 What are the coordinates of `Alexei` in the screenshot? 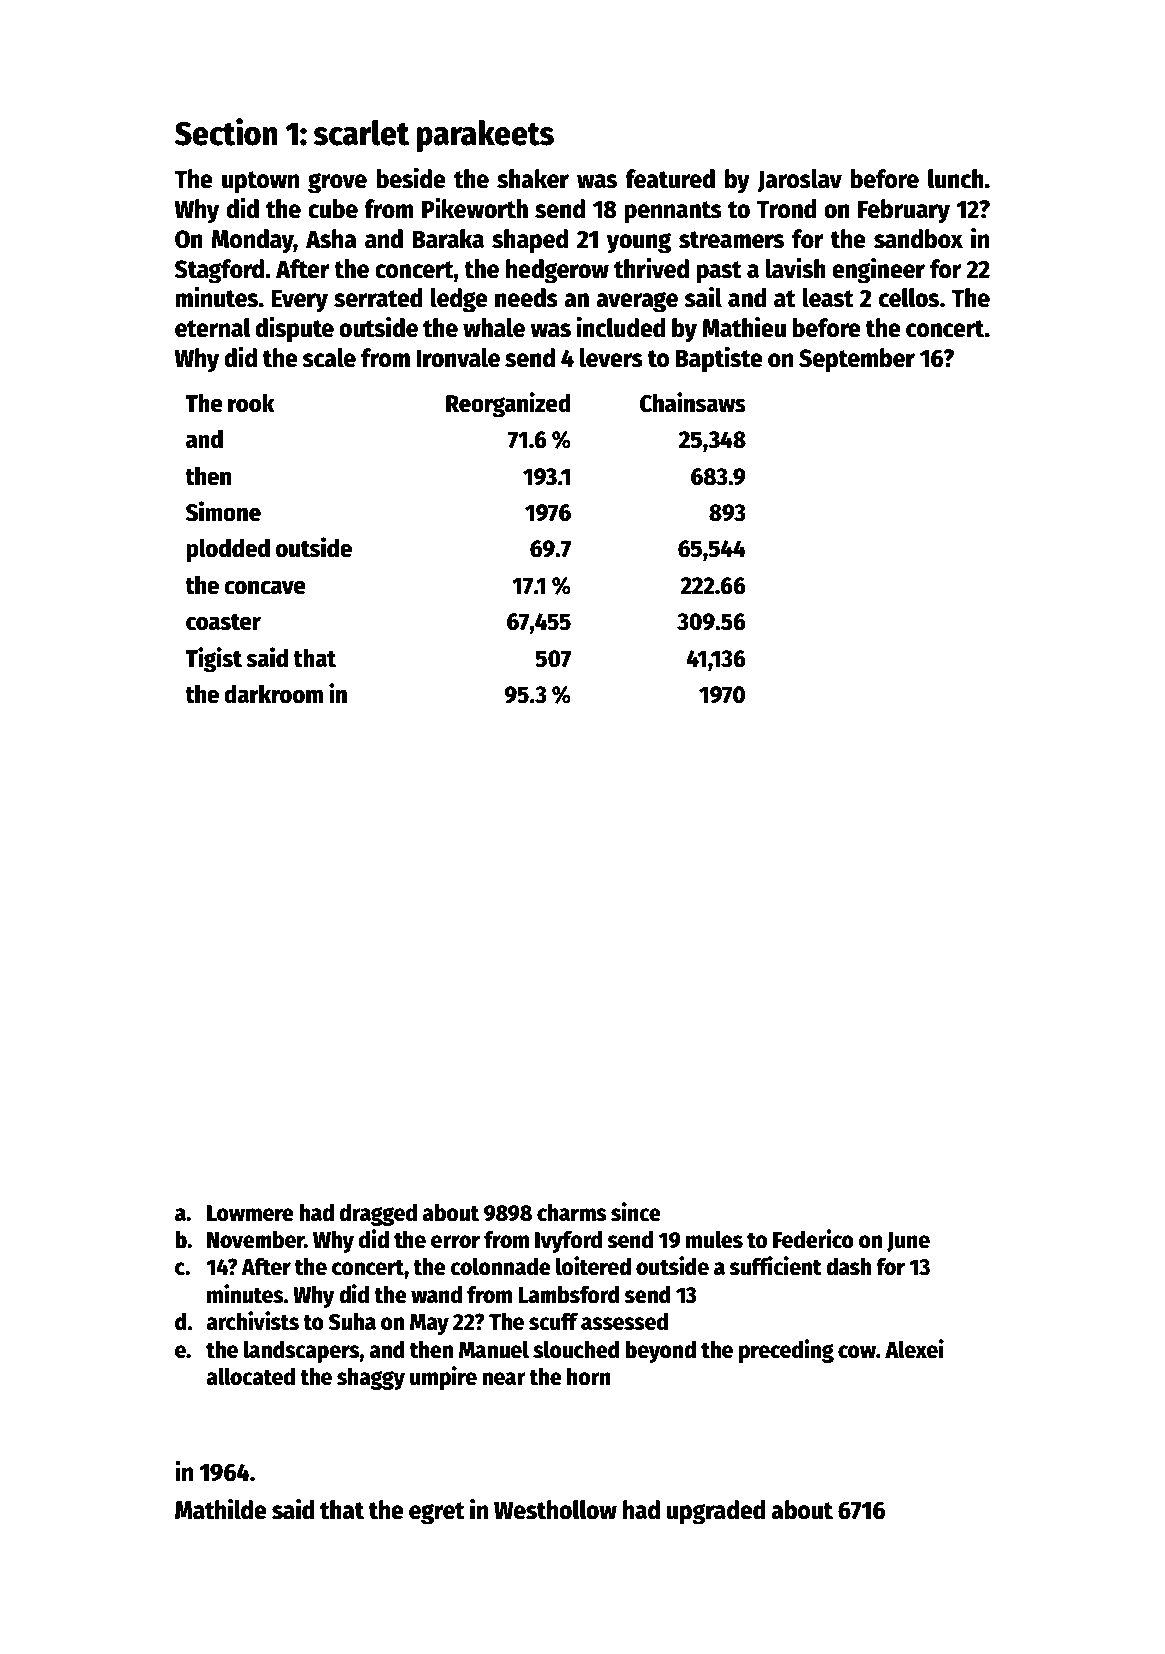 It's located at (914, 1349).
